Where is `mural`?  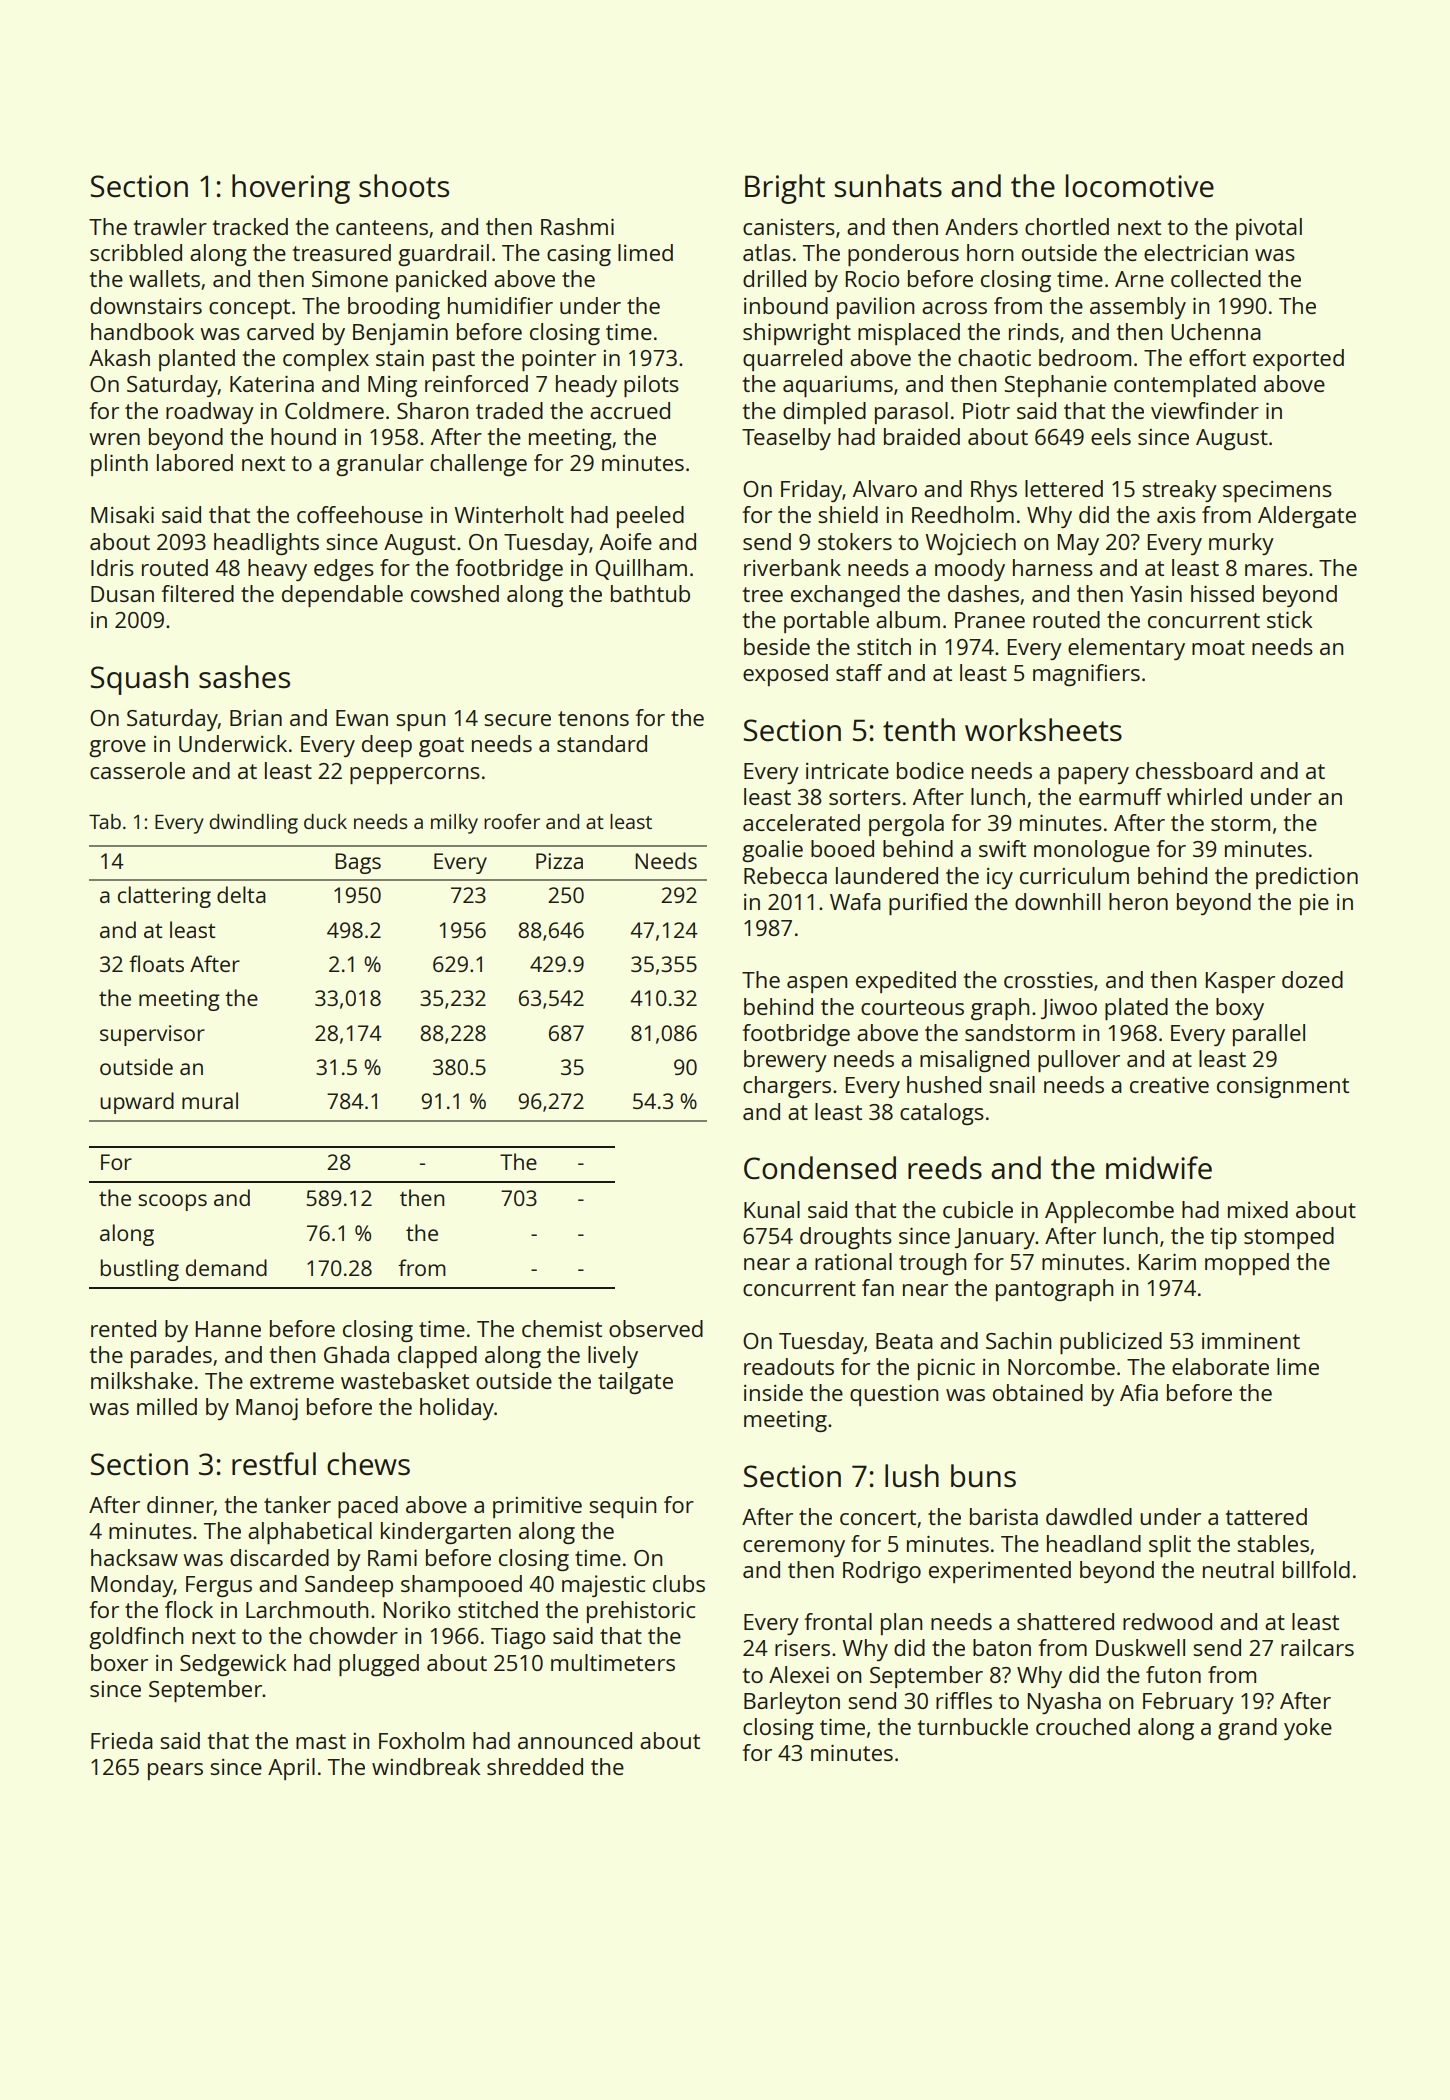
mural is located at coordinates (210, 1100).
